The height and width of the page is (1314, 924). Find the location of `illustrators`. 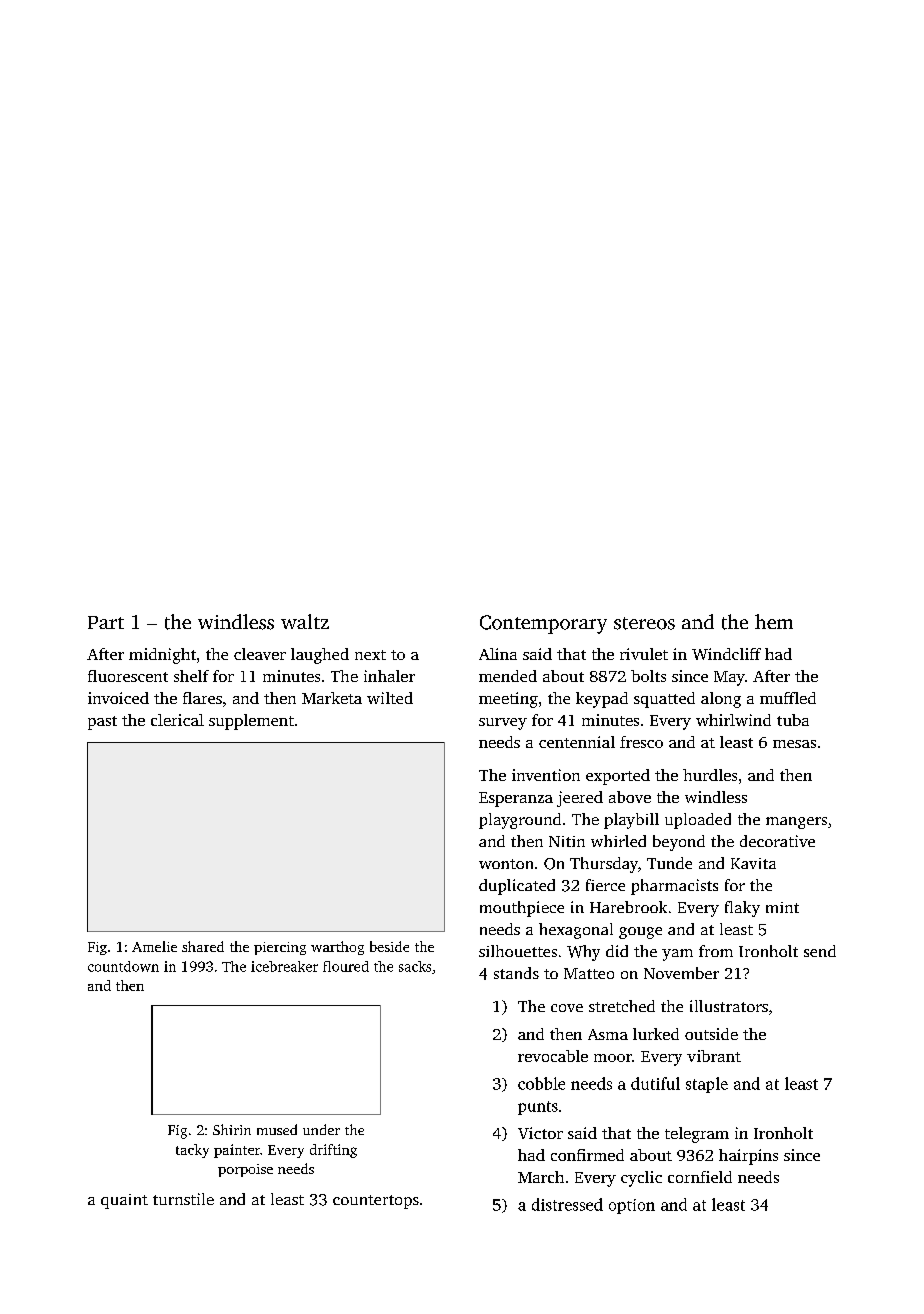

illustrators is located at coordinates (729, 1006).
